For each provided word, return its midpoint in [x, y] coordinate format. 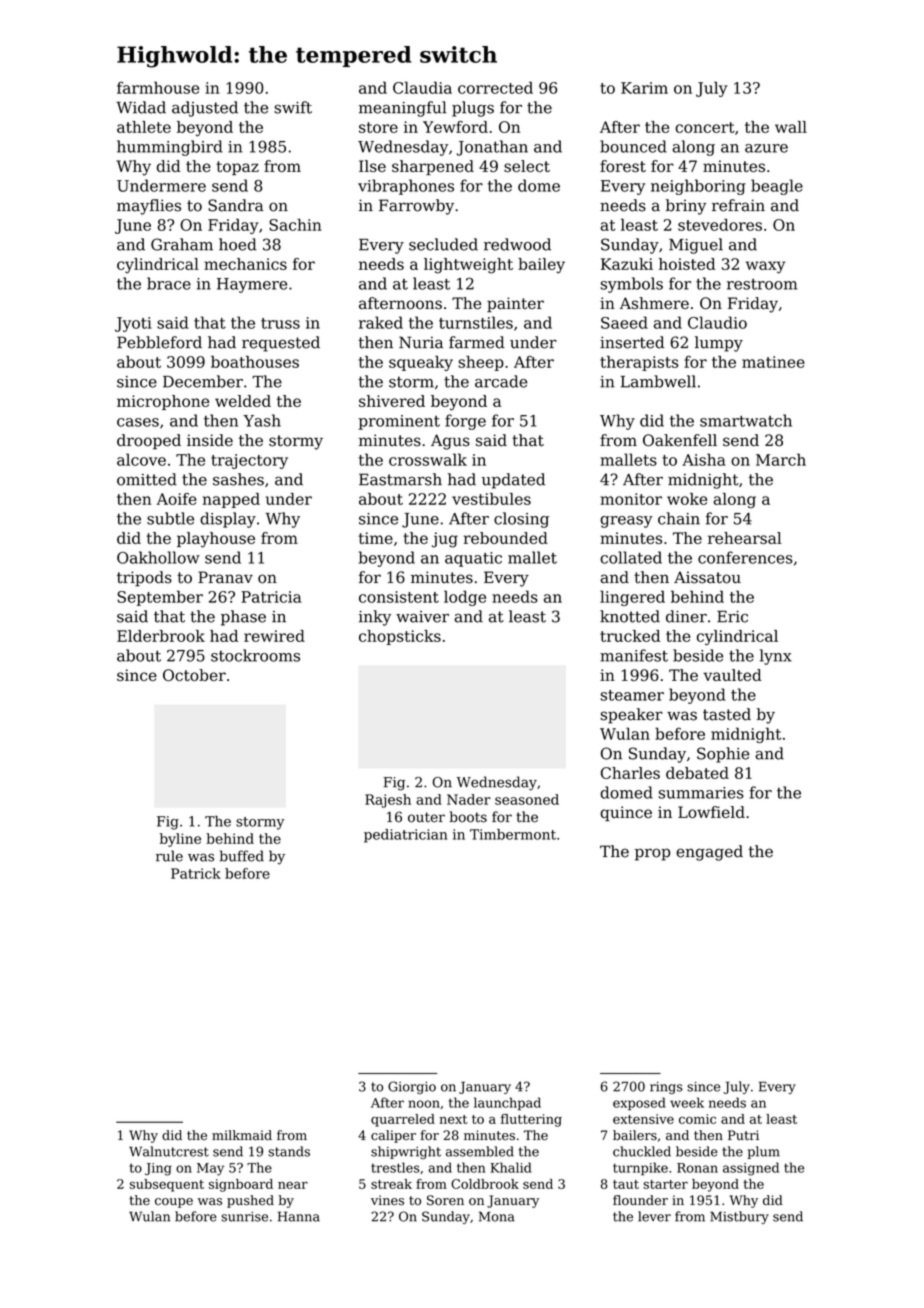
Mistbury [739, 1217]
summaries [701, 793]
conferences [745, 557]
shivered [392, 401]
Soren [445, 1200]
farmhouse [158, 87]
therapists [639, 363]
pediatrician [405, 836]
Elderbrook [161, 636]
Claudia [422, 87]
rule [169, 856]
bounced [633, 146]
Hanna [299, 1216]
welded [243, 401]
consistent [399, 597]
